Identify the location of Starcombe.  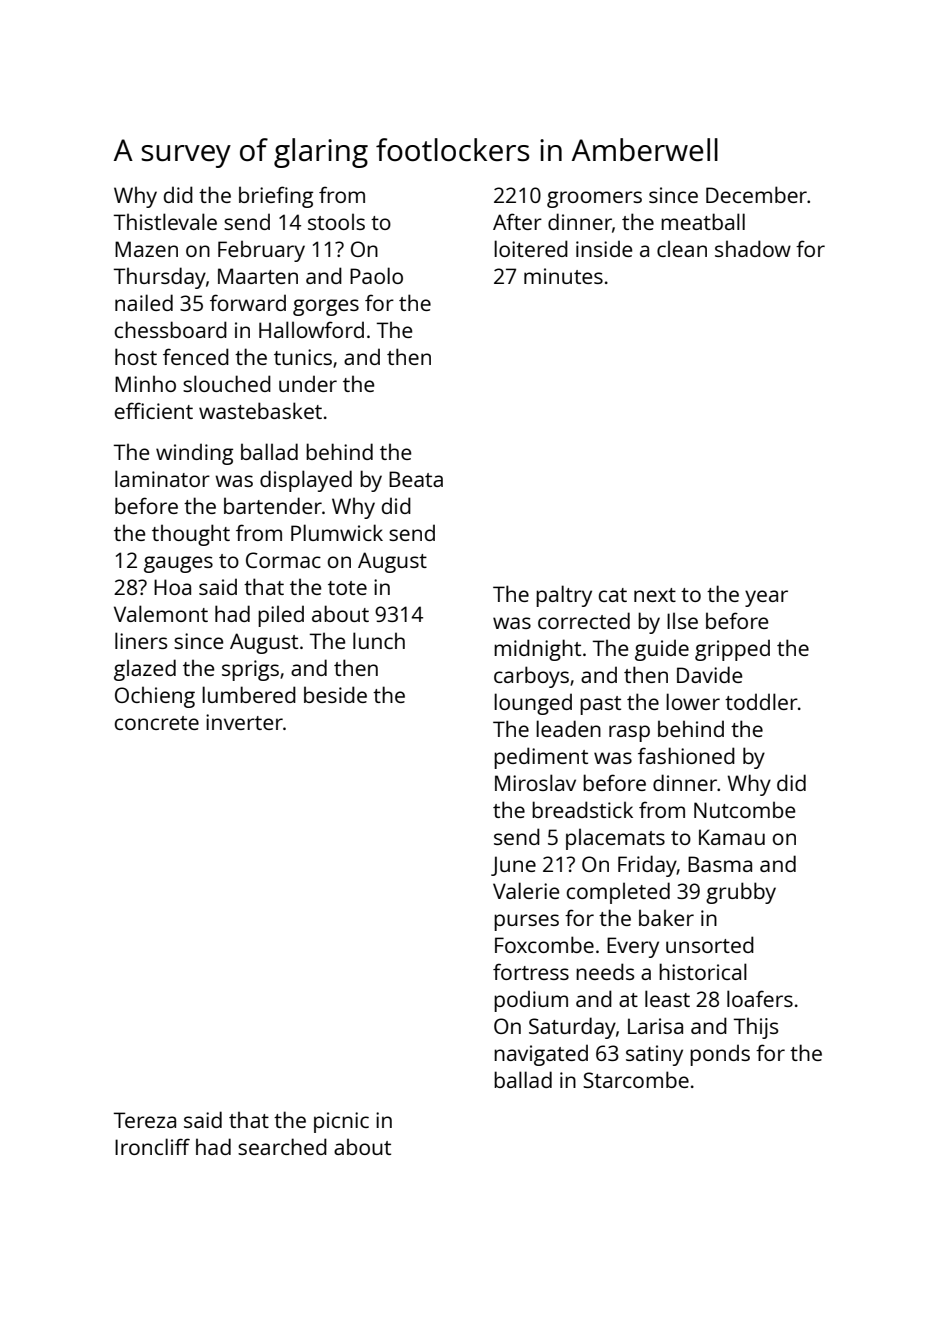
(636, 1079).
